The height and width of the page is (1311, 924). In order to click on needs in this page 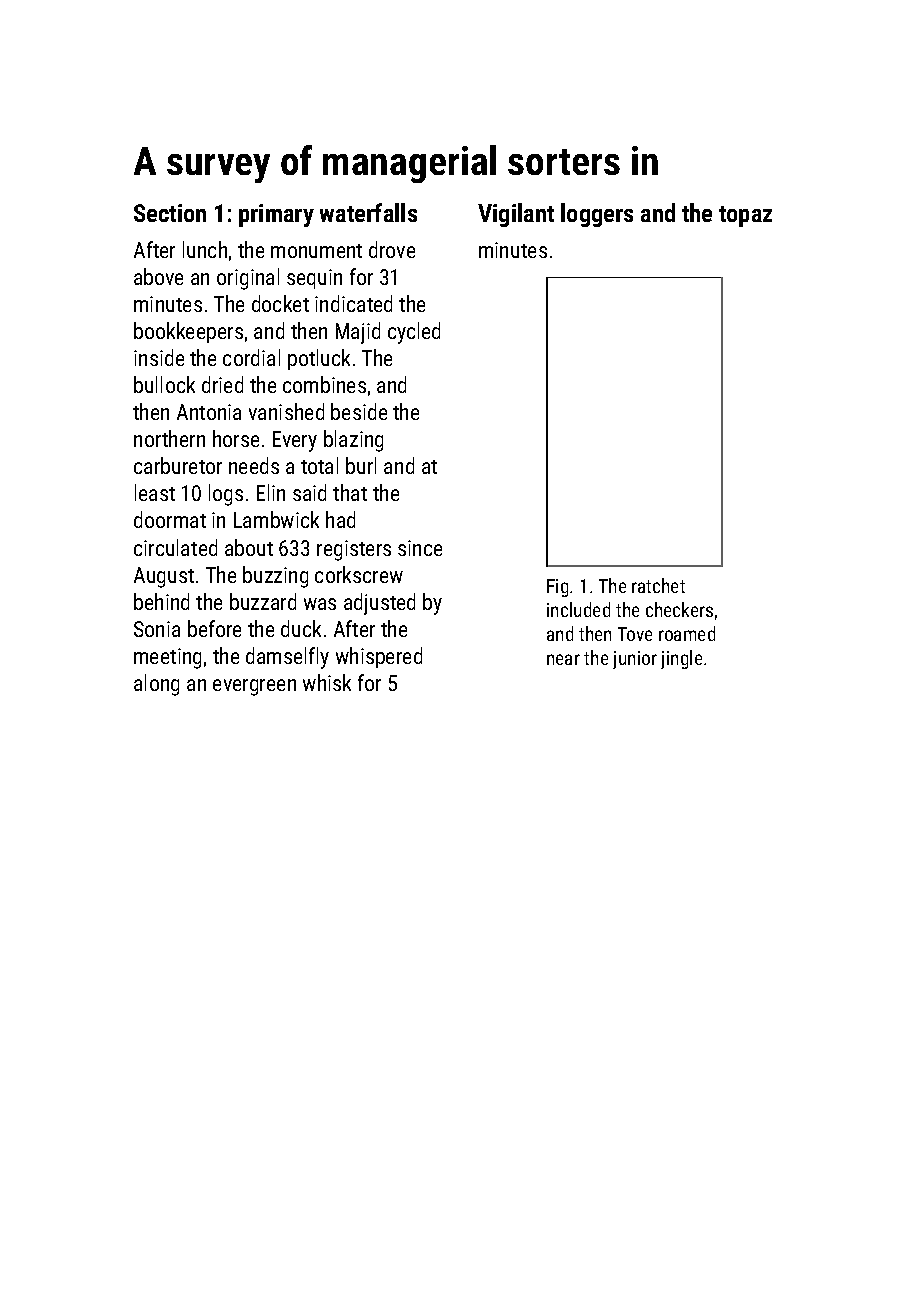, I will do `click(254, 465)`.
